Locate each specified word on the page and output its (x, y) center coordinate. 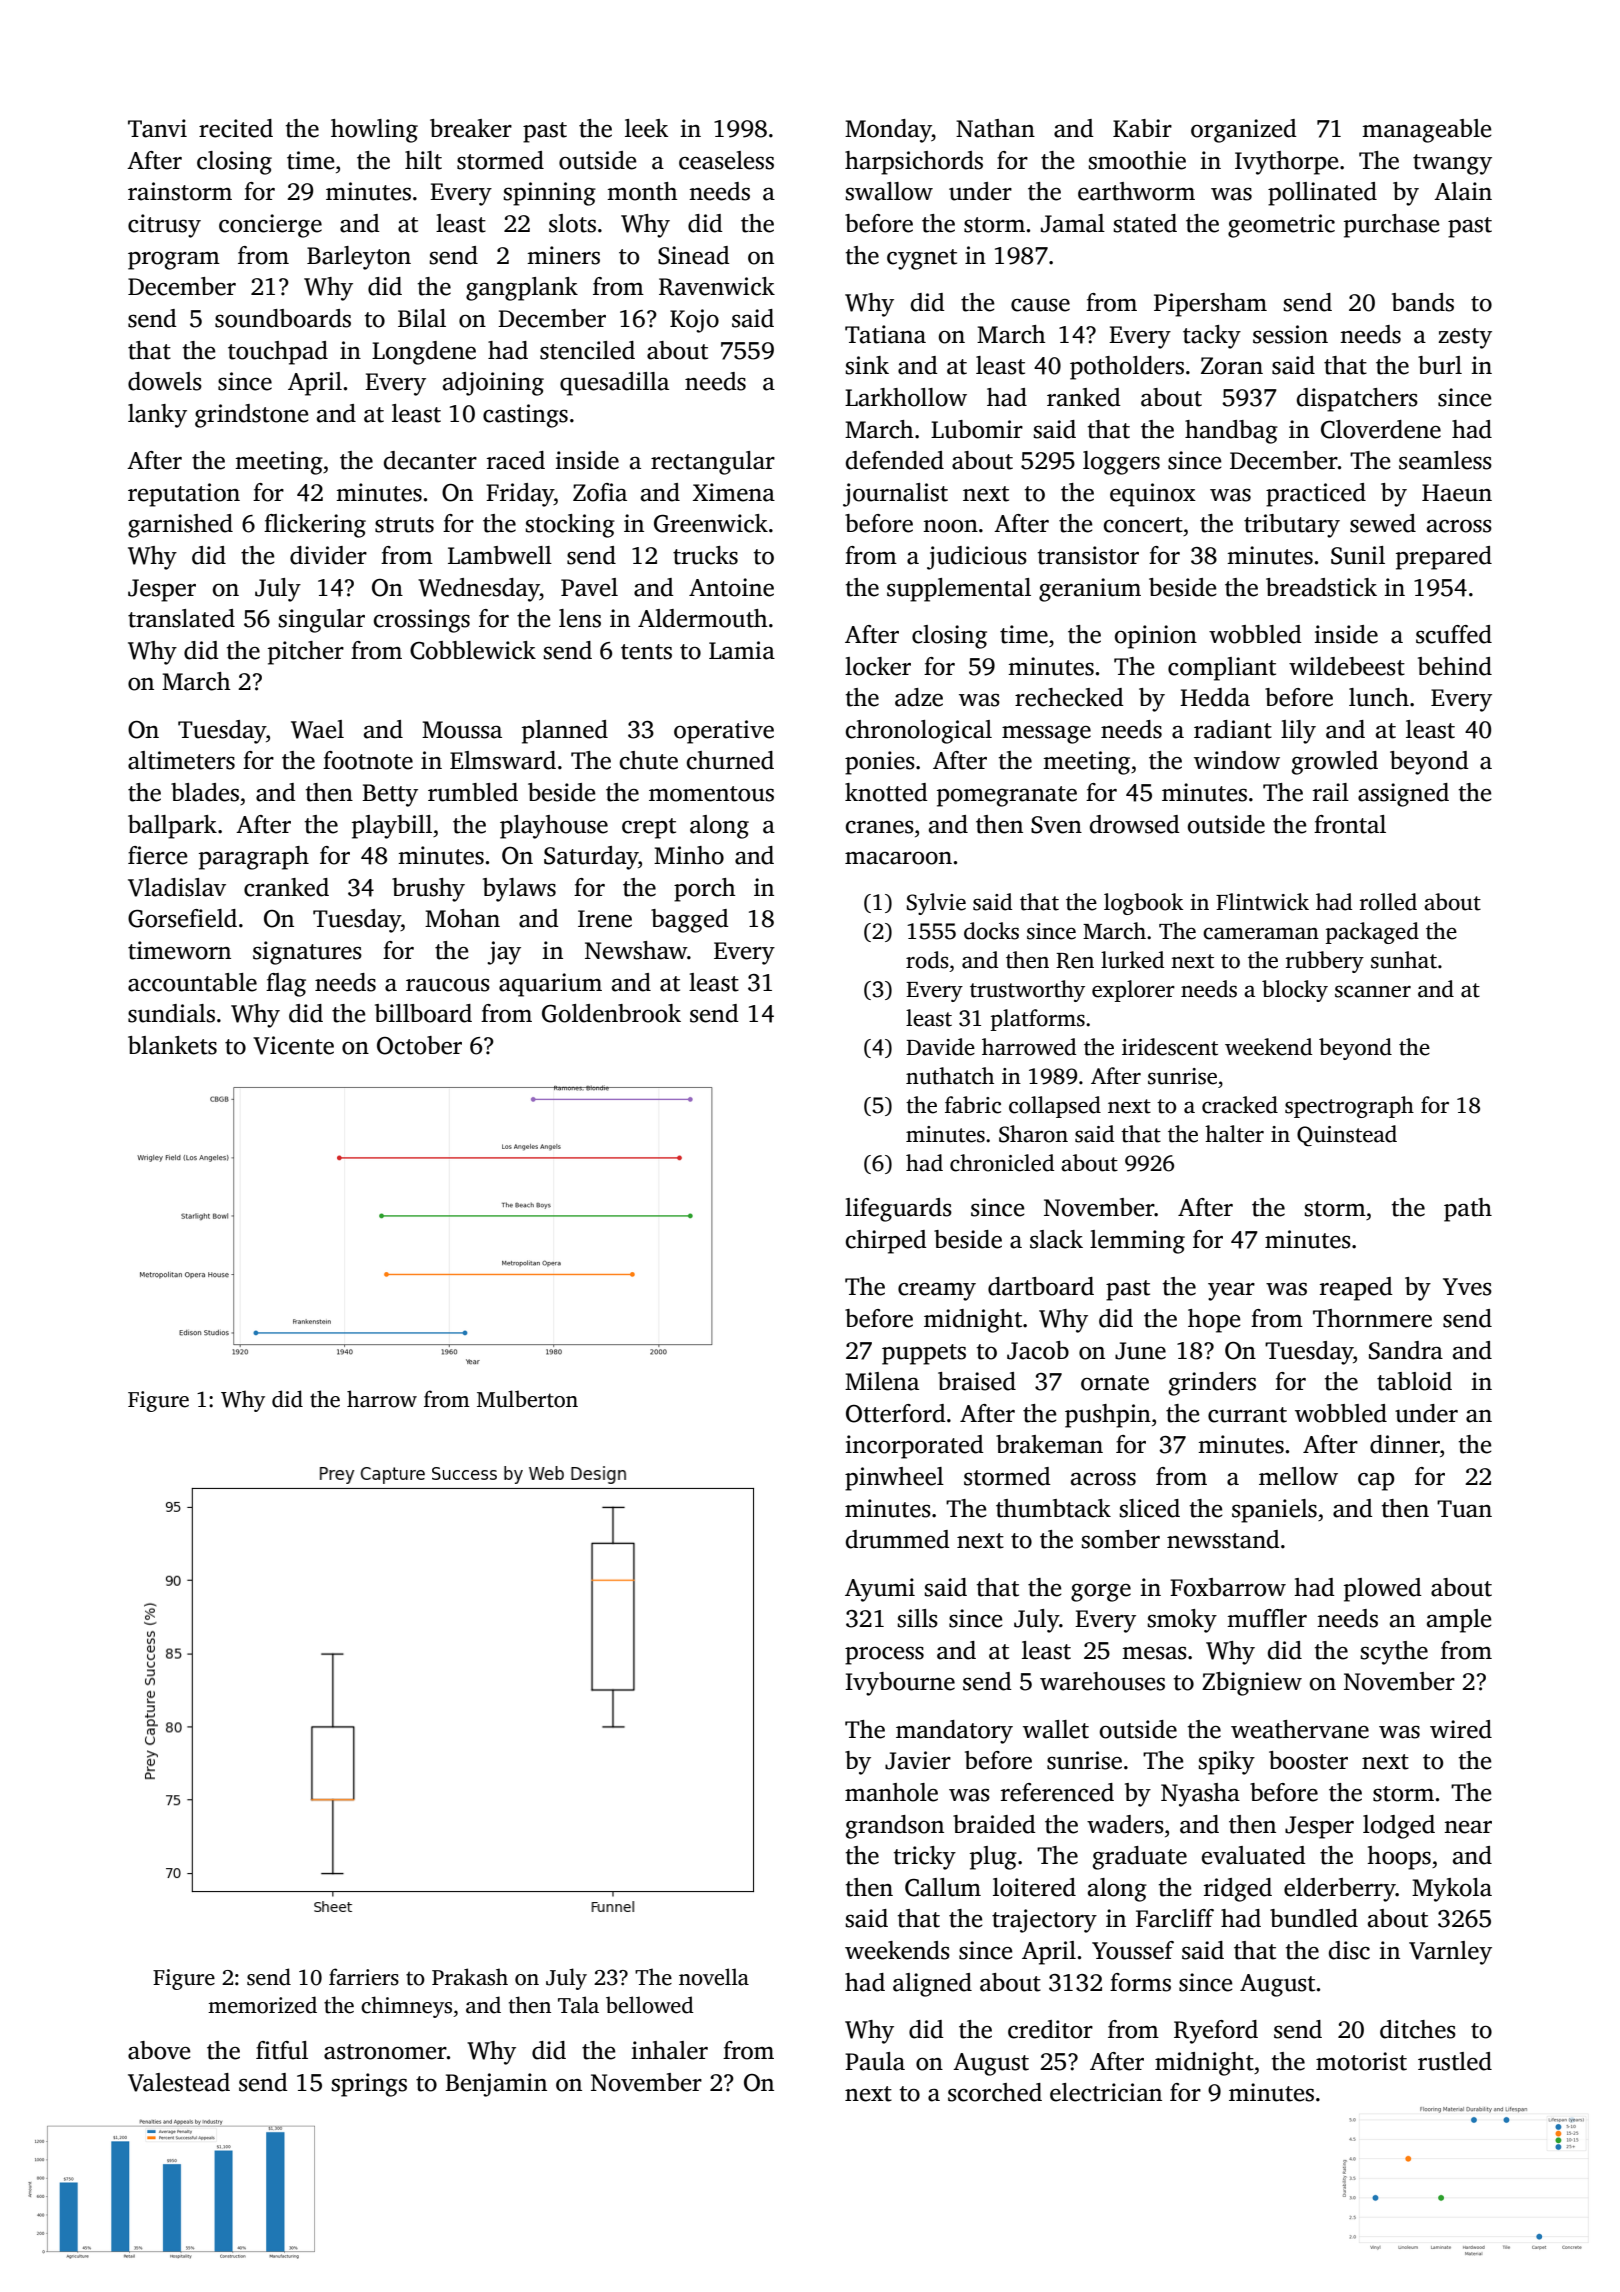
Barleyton (359, 258)
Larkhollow (906, 397)
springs (369, 2085)
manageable (1426, 131)
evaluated (1254, 1855)
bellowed (650, 2005)
